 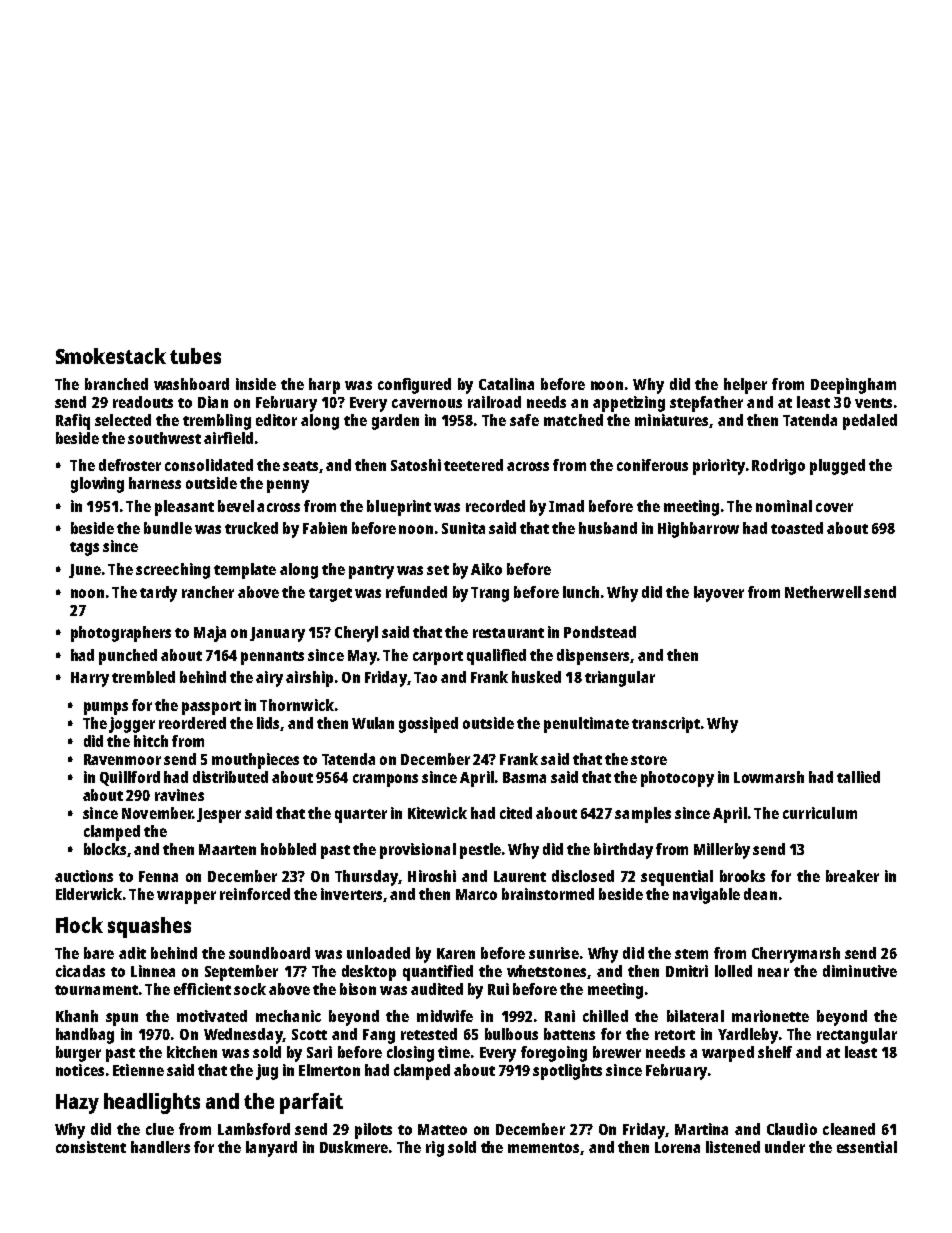 What do you see at coordinates (362, 657) in the screenshot?
I see `May` at bounding box center [362, 657].
